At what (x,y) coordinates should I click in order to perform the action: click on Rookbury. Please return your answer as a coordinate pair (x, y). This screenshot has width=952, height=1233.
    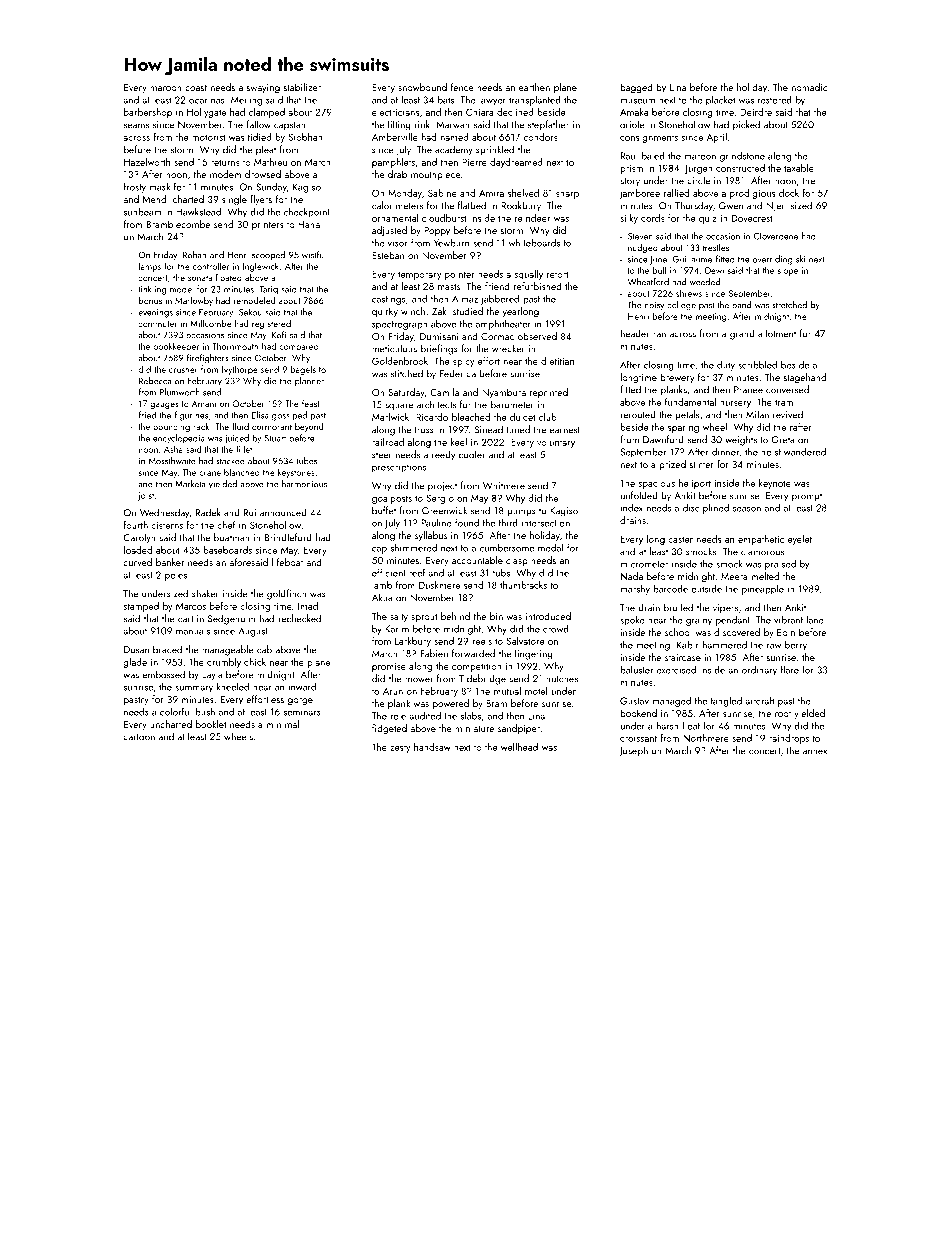
    Looking at the image, I should click on (521, 206).
